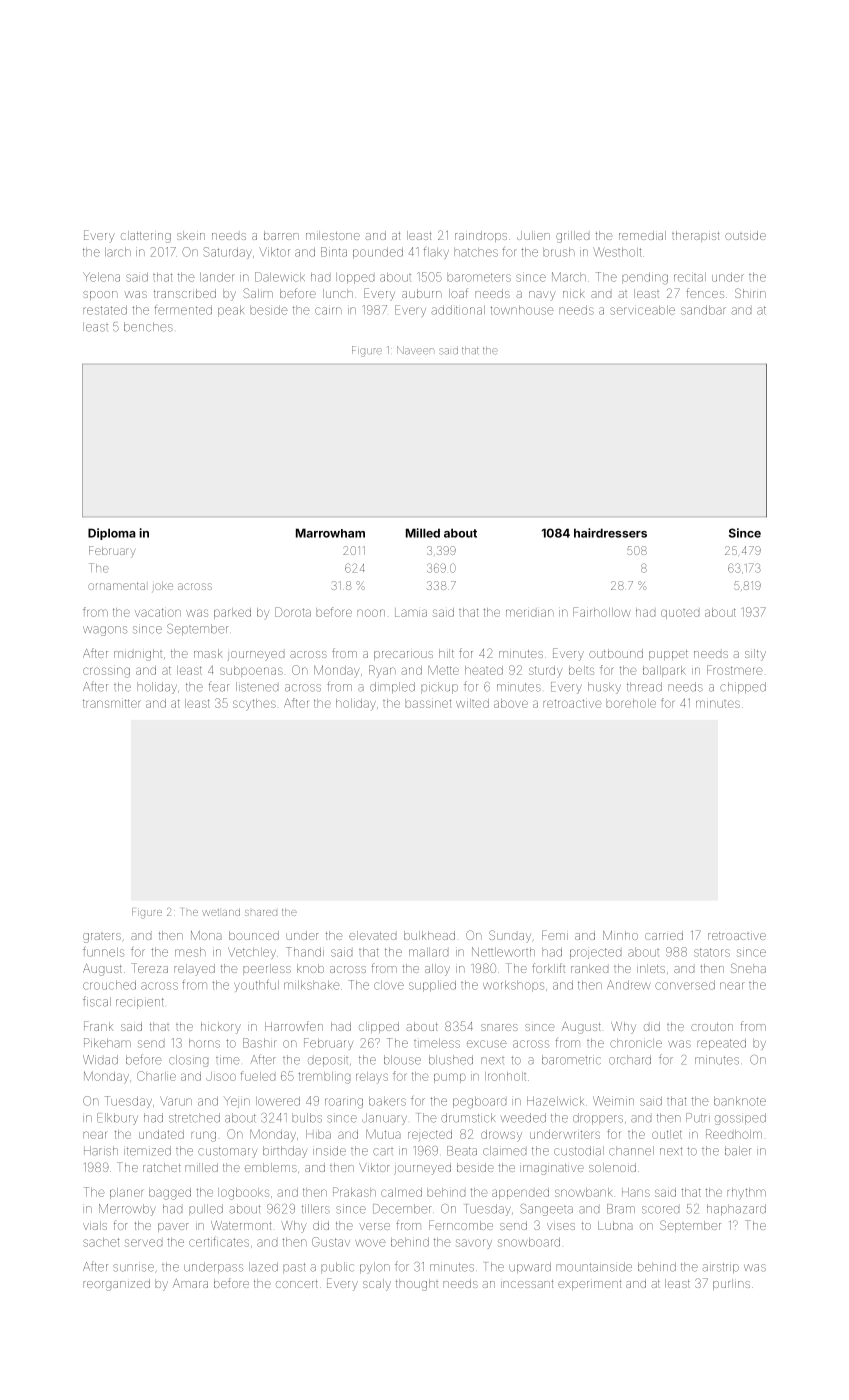 Image resolution: width=849 pixels, height=1400 pixels. What do you see at coordinates (111, 703) in the screenshot?
I see `transmitter` at bounding box center [111, 703].
